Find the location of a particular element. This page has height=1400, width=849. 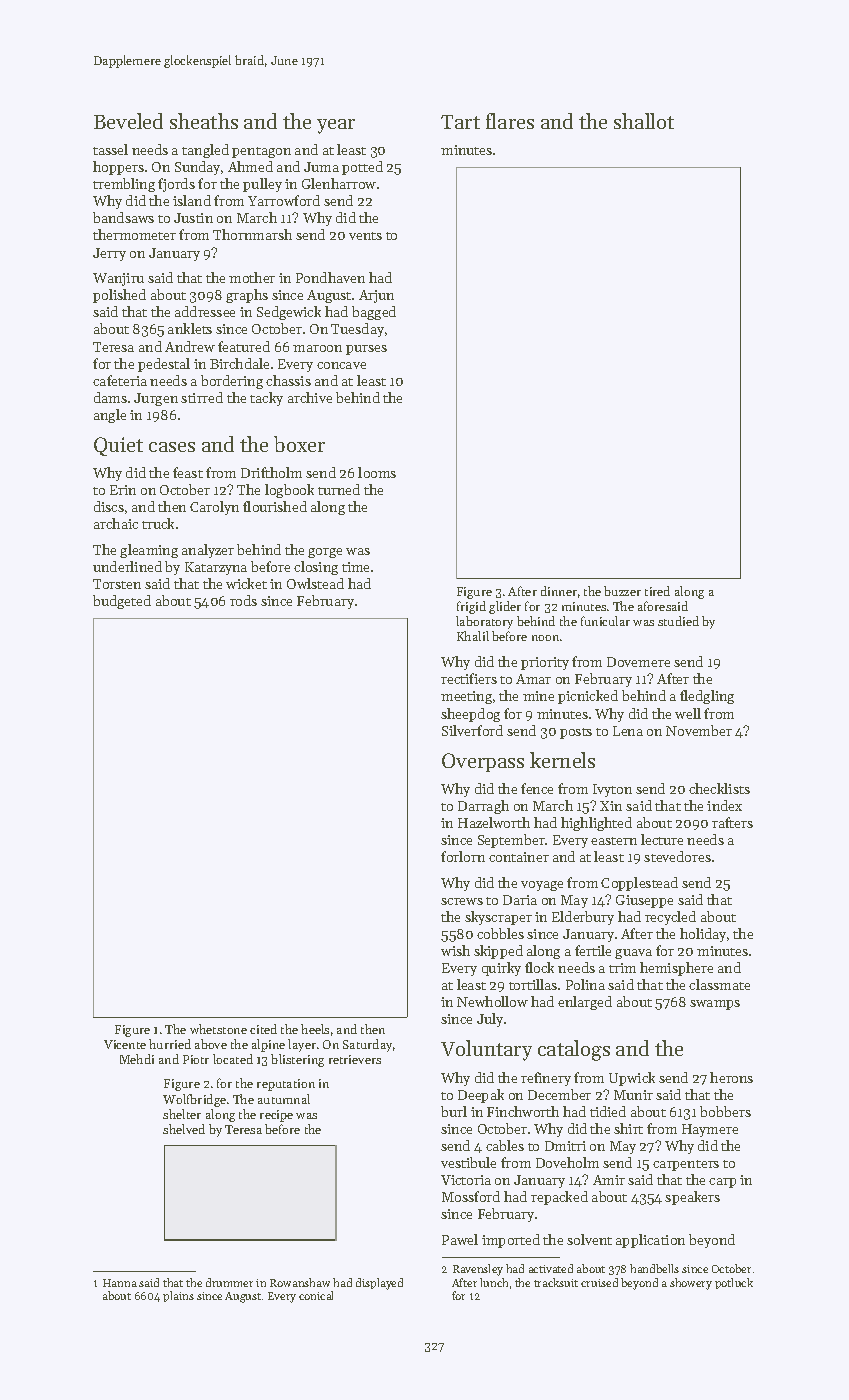

Beveled is located at coordinates (128, 121).
